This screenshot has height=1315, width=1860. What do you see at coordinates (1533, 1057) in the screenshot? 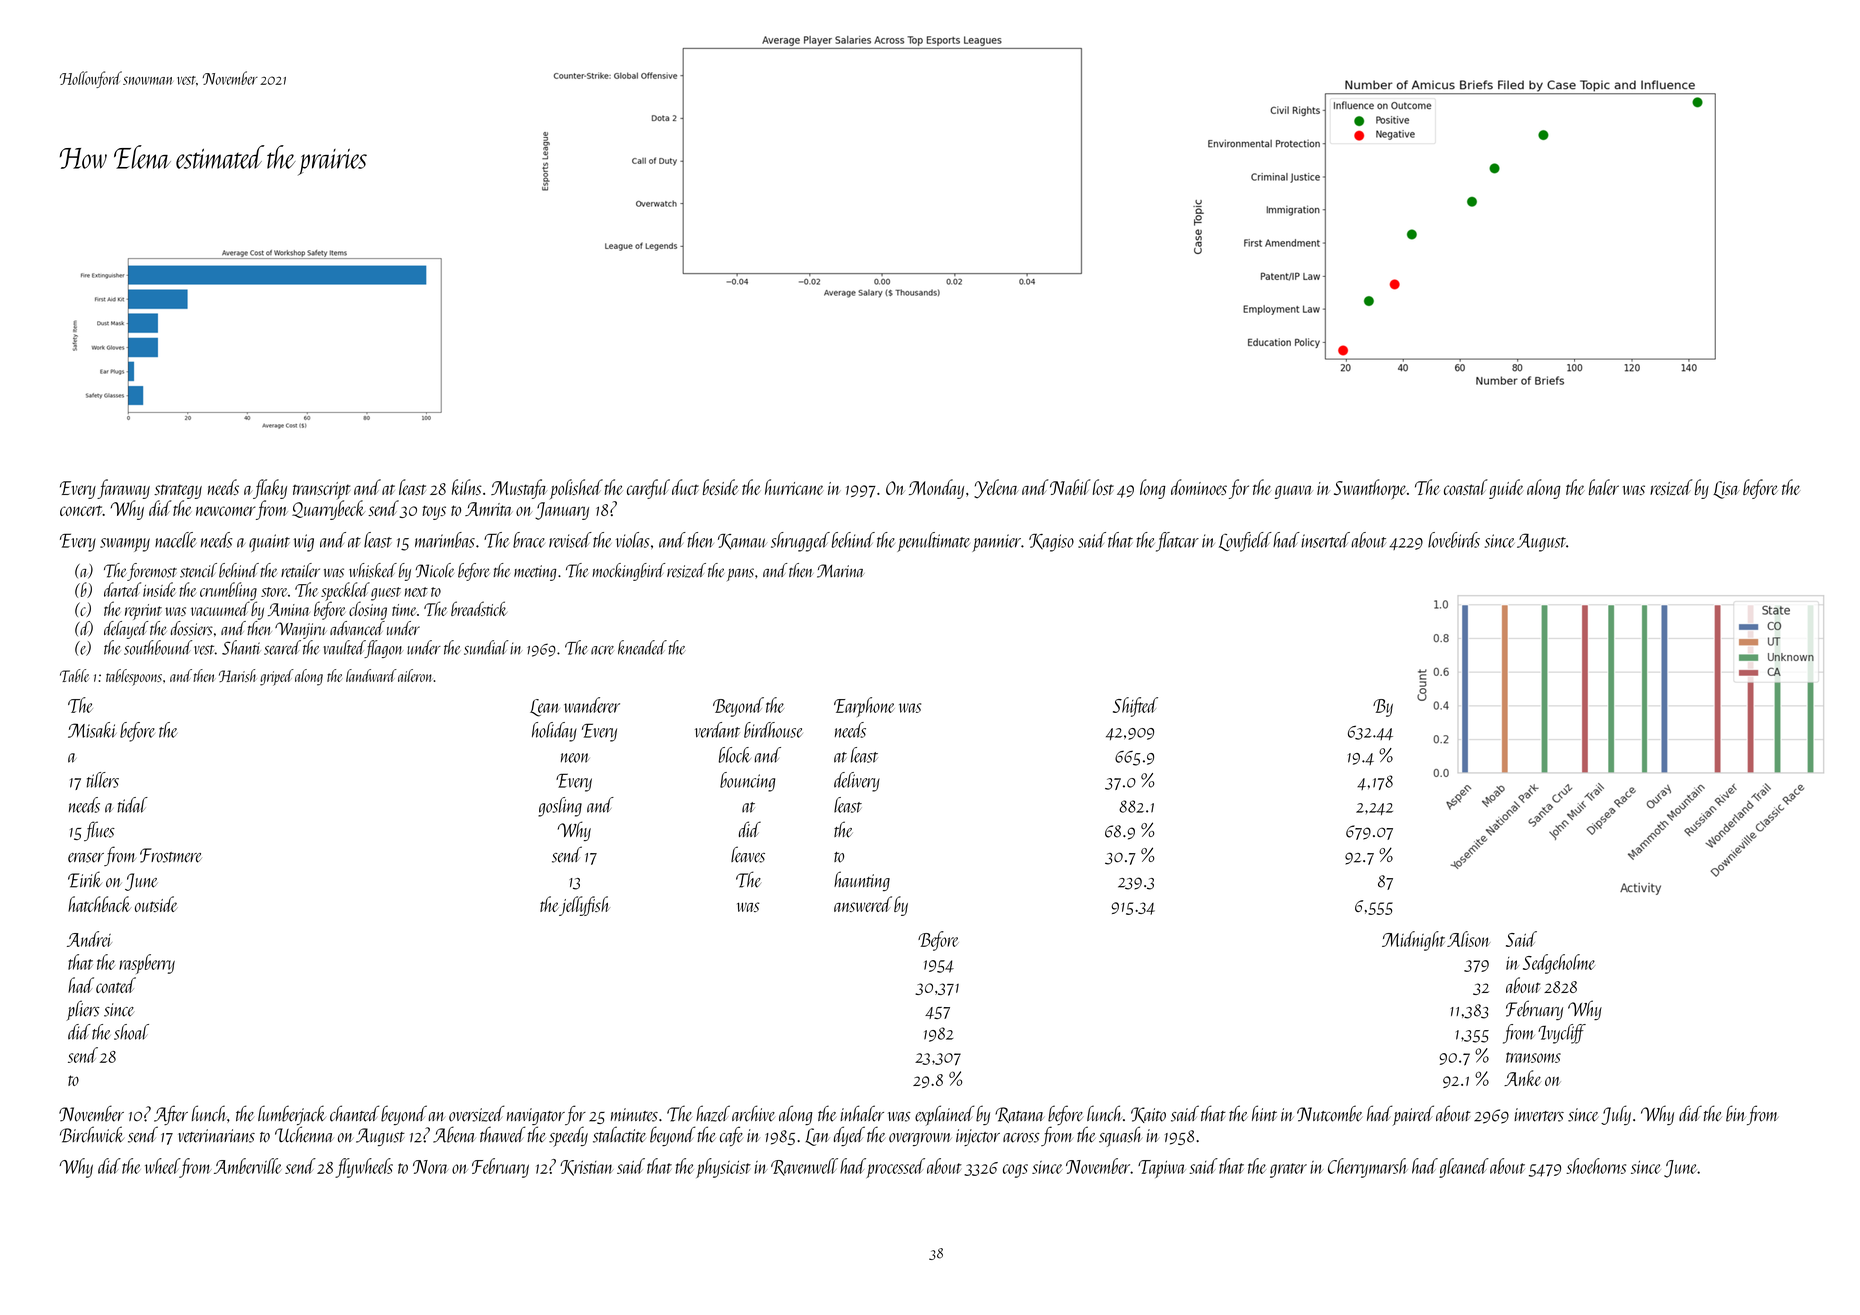
I see `transoms` at bounding box center [1533, 1057].
